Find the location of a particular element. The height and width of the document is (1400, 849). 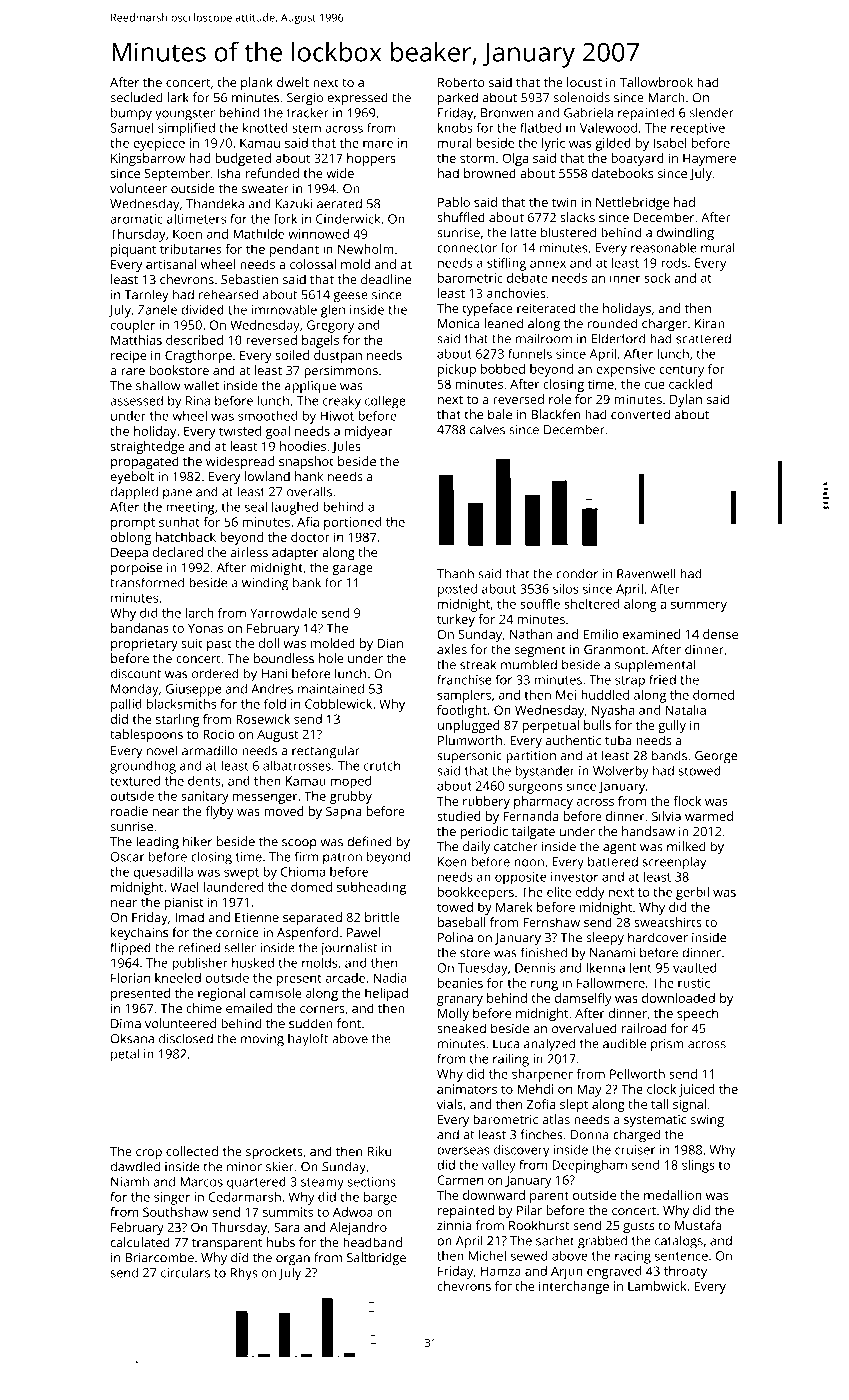

Kingsbarrow is located at coordinates (148, 159).
